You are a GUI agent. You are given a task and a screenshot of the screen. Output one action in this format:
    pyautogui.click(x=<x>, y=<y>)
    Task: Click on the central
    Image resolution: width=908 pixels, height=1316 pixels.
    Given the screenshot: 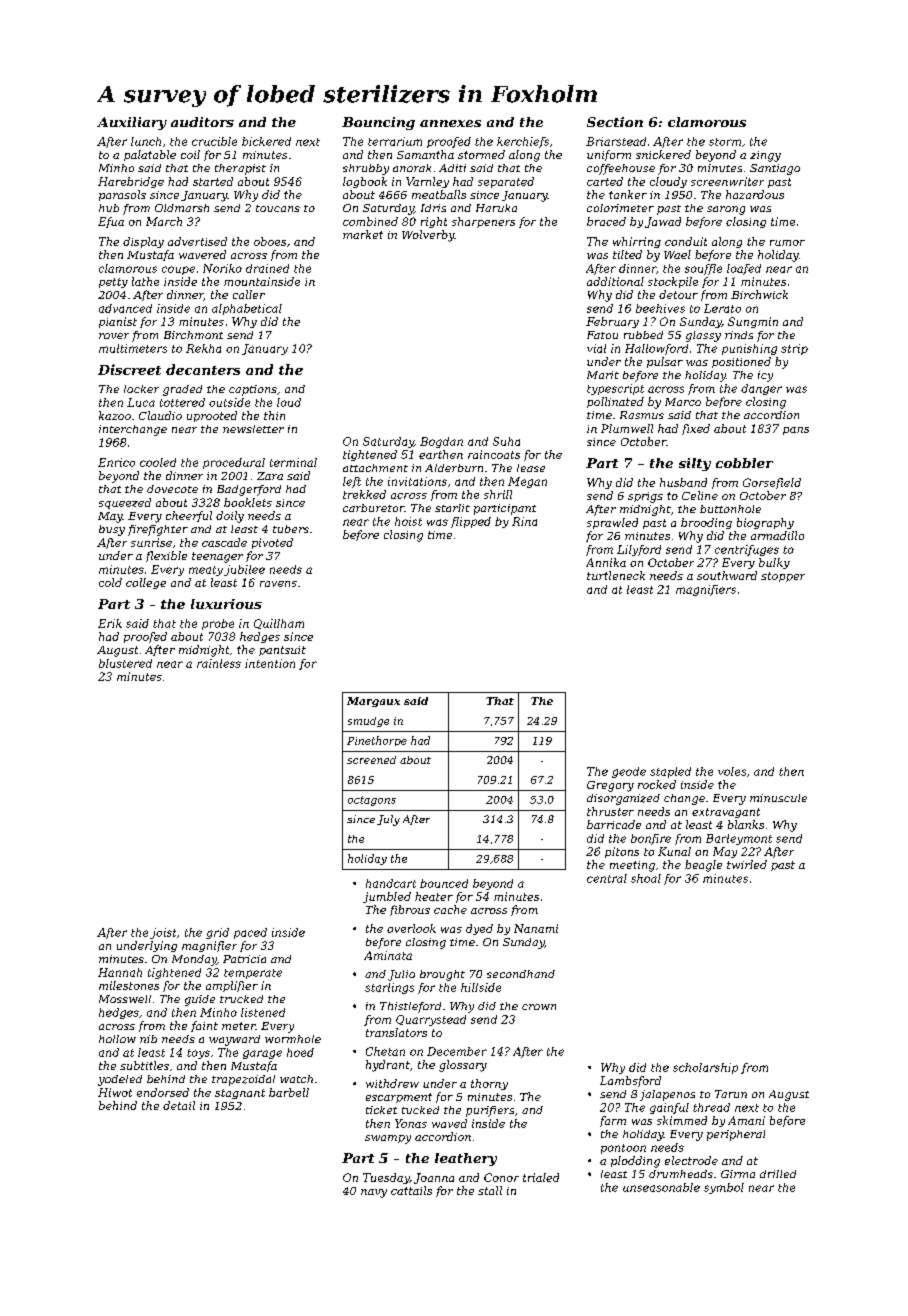 What is the action you would take?
    pyautogui.click(x=607, y=878)
